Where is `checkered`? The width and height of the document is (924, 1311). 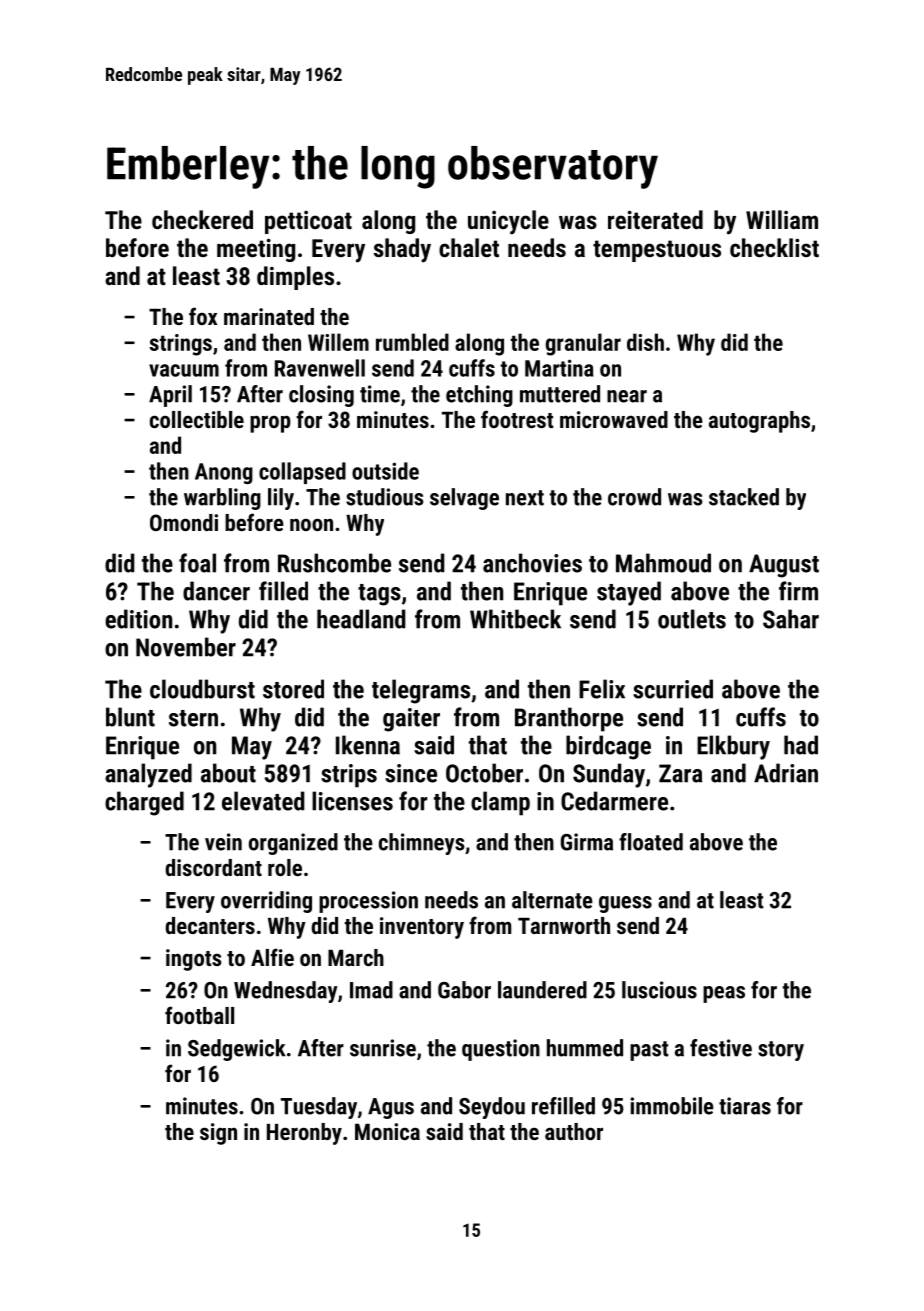 checkered is located at coordinates (202, 219).
